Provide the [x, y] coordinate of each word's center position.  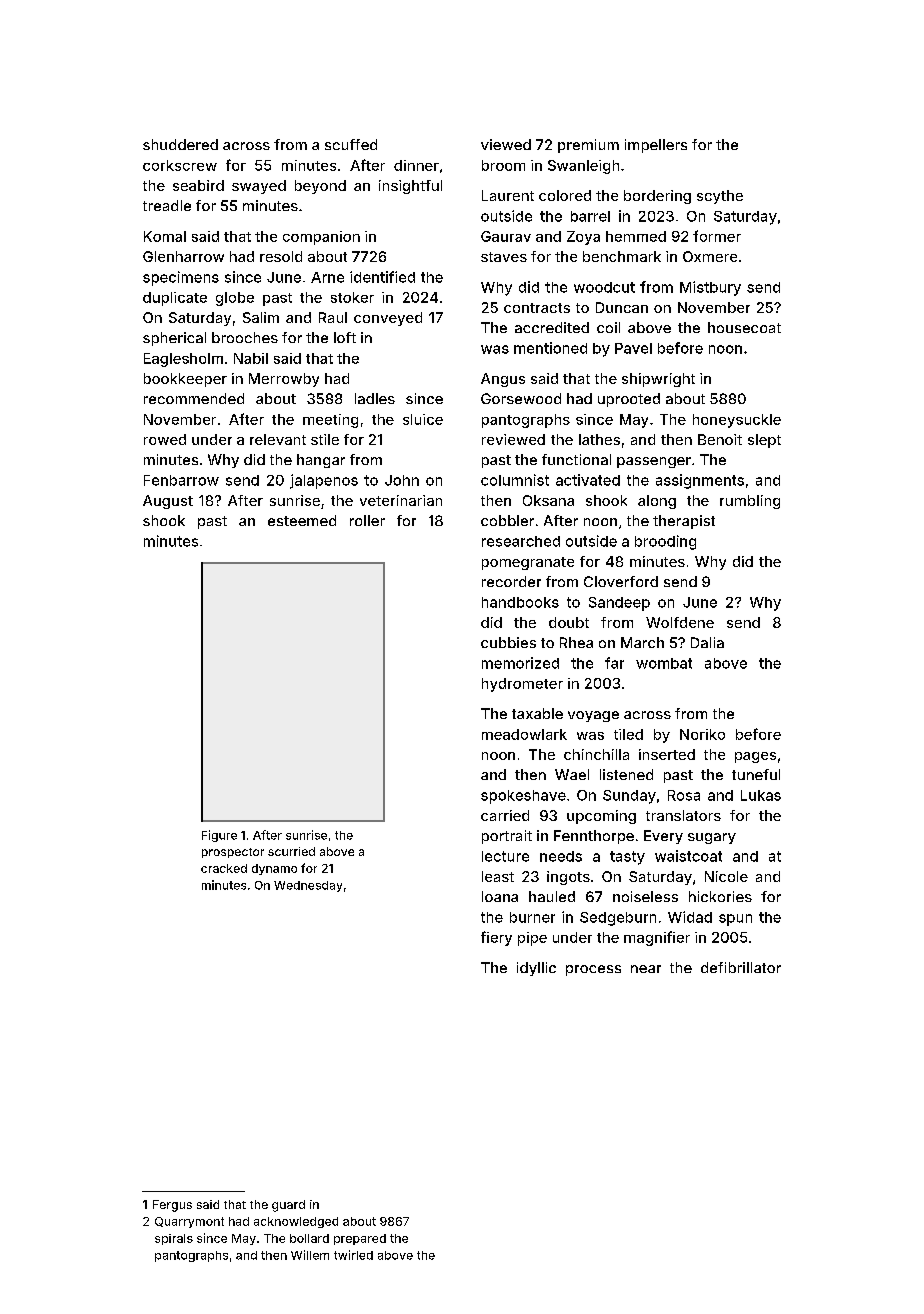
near [646, 969]
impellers [656, 146]
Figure [219, 836]
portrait [507, 837]
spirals [174, 1239]
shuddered [180, 144]
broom [503, 165]
